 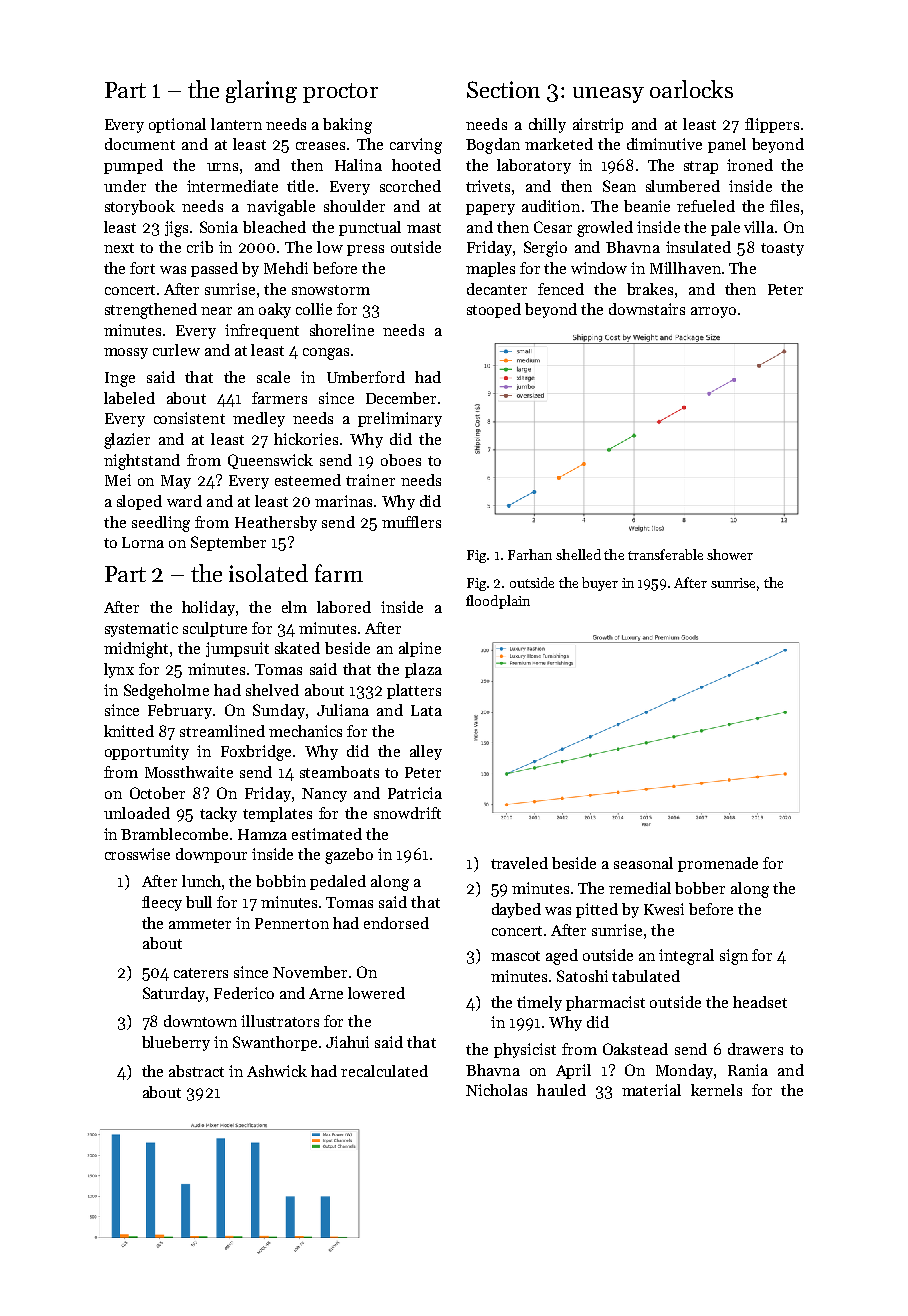 I want to click on Section, so click(x=503, y=89).
